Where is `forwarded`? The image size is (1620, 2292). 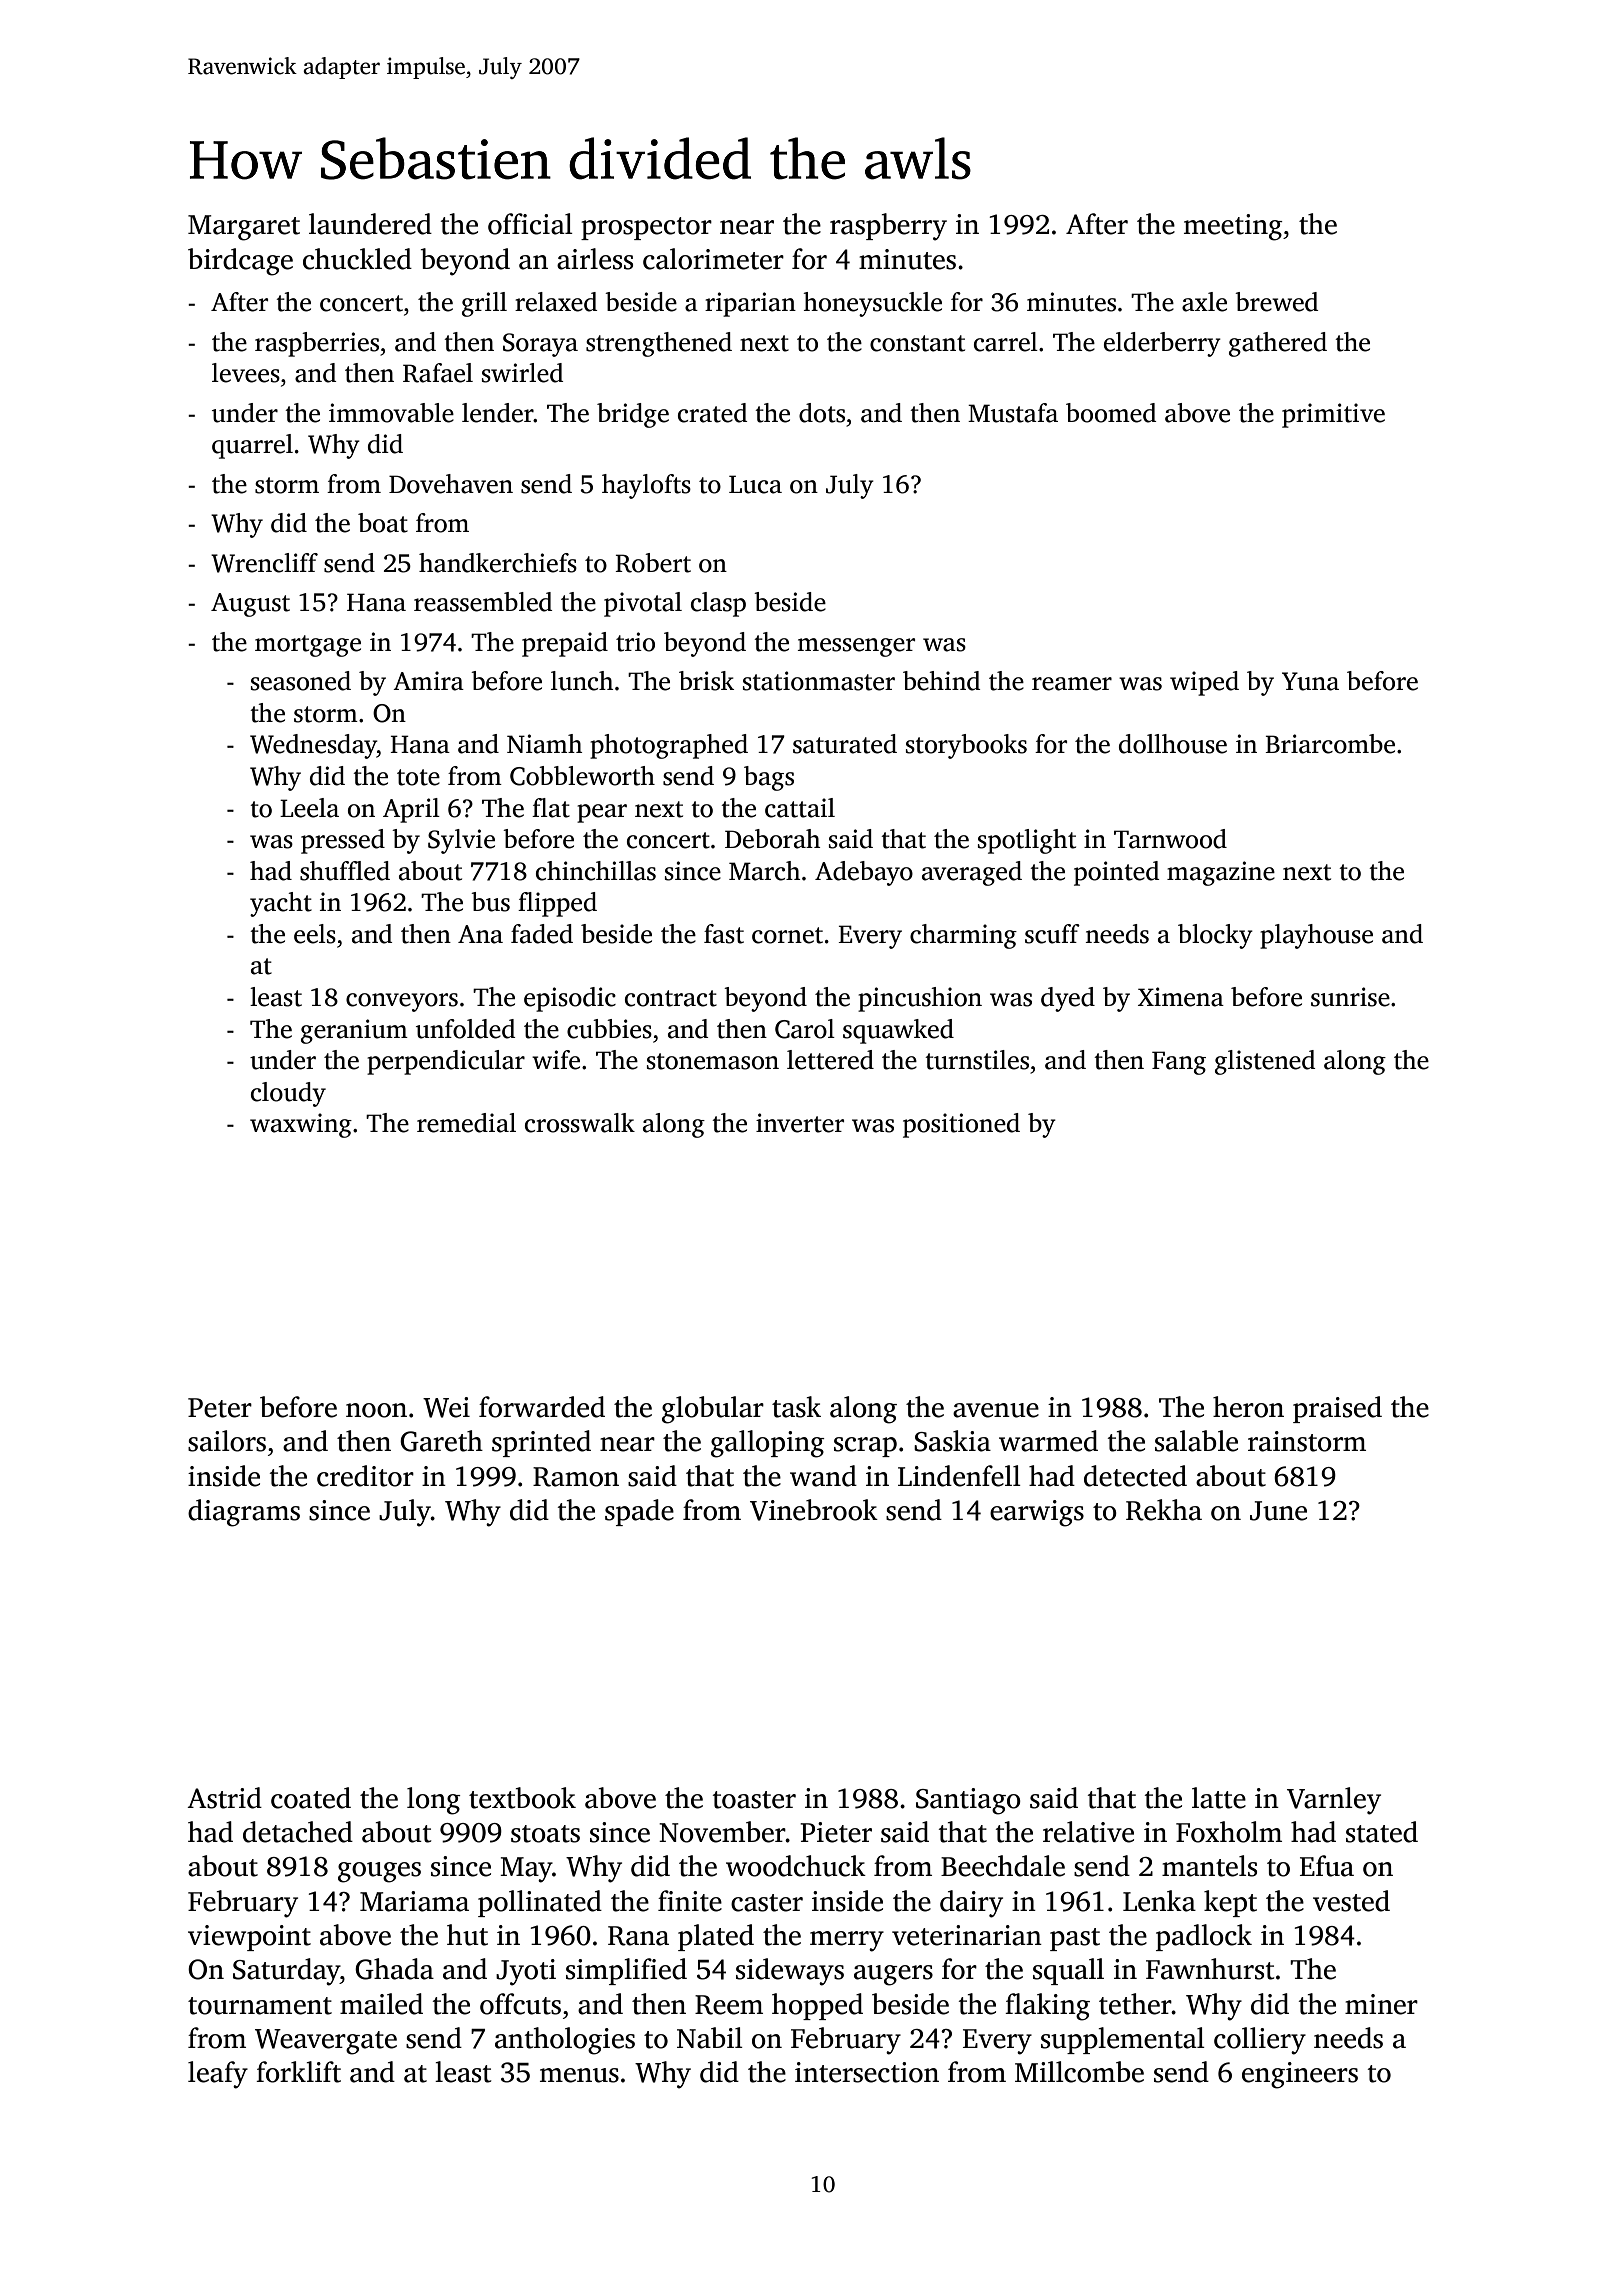 forwarded is located at coordinates (542, 1407).
